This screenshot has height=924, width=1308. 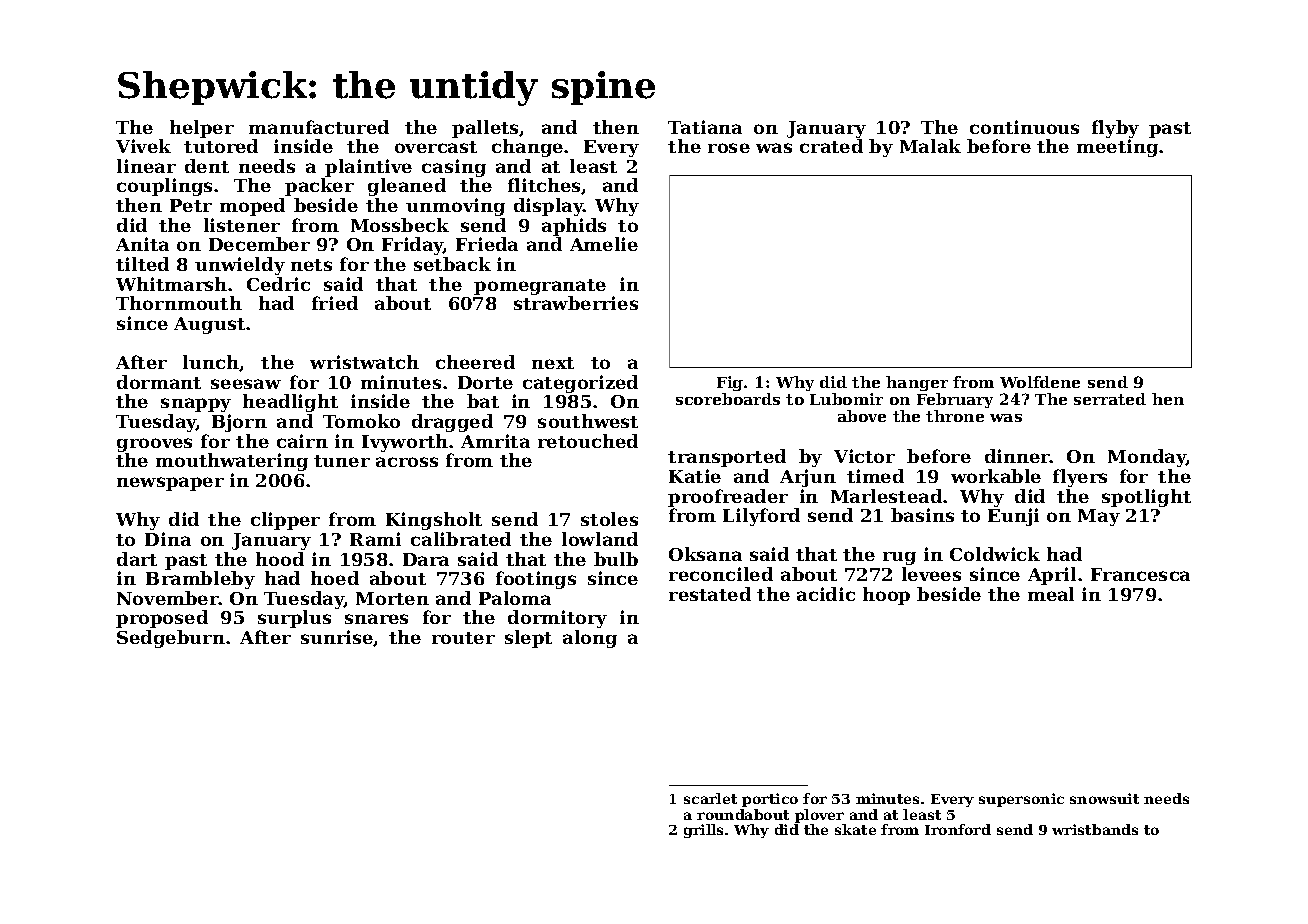 What do you see at coordinates (1095, 829) in the screenshot?
I see `wristbands` at bounding box center [1095, 829].
